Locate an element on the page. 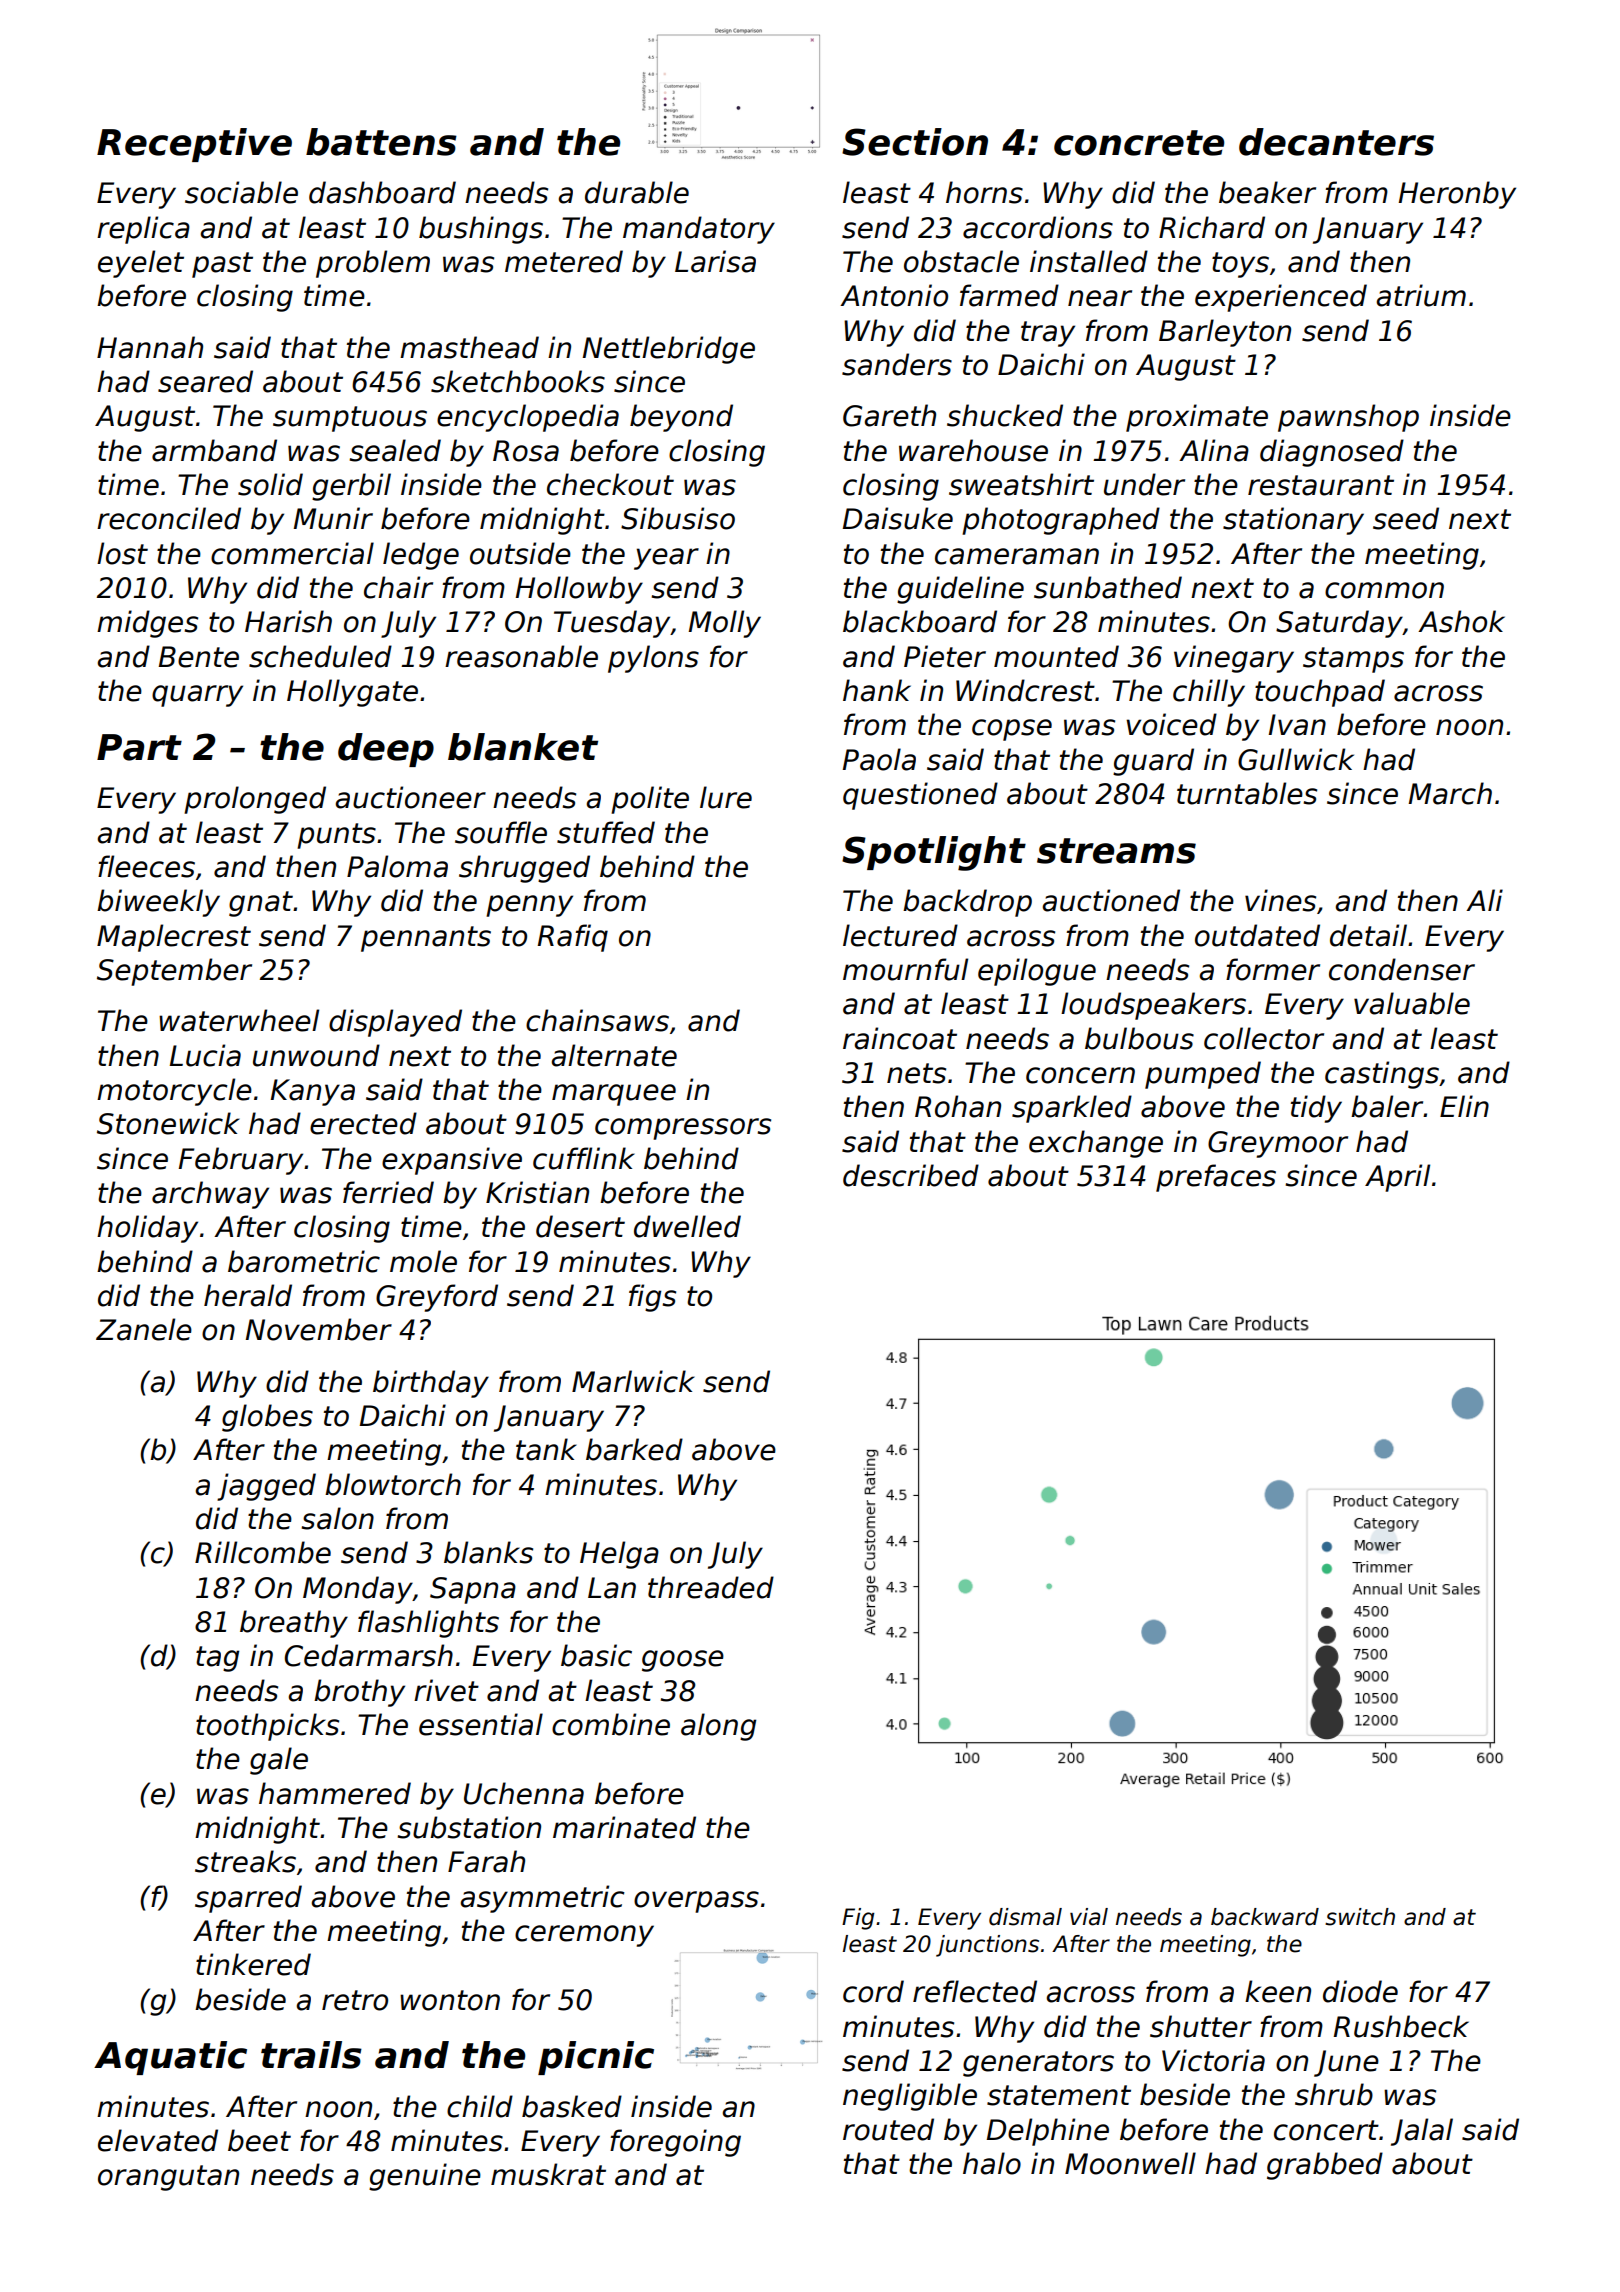 This image has width=1620, height=2292. Aquatic is located at coordinates (170, 2058).
